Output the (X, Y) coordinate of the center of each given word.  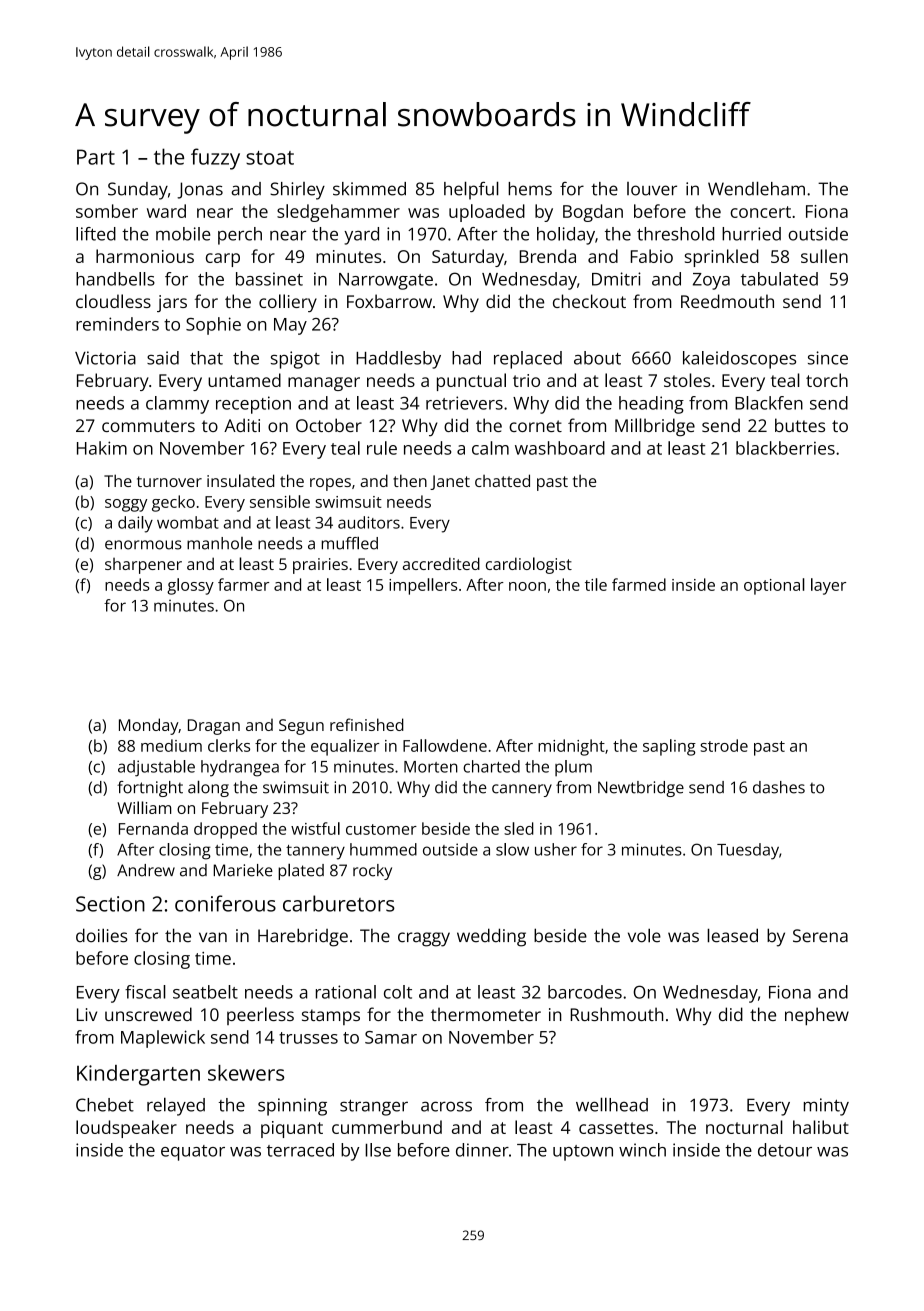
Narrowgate (386, 281)
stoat (270, 158)
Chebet (105, 1105)
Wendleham (756, 188)
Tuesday (748, 851)
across (446, 1106)
